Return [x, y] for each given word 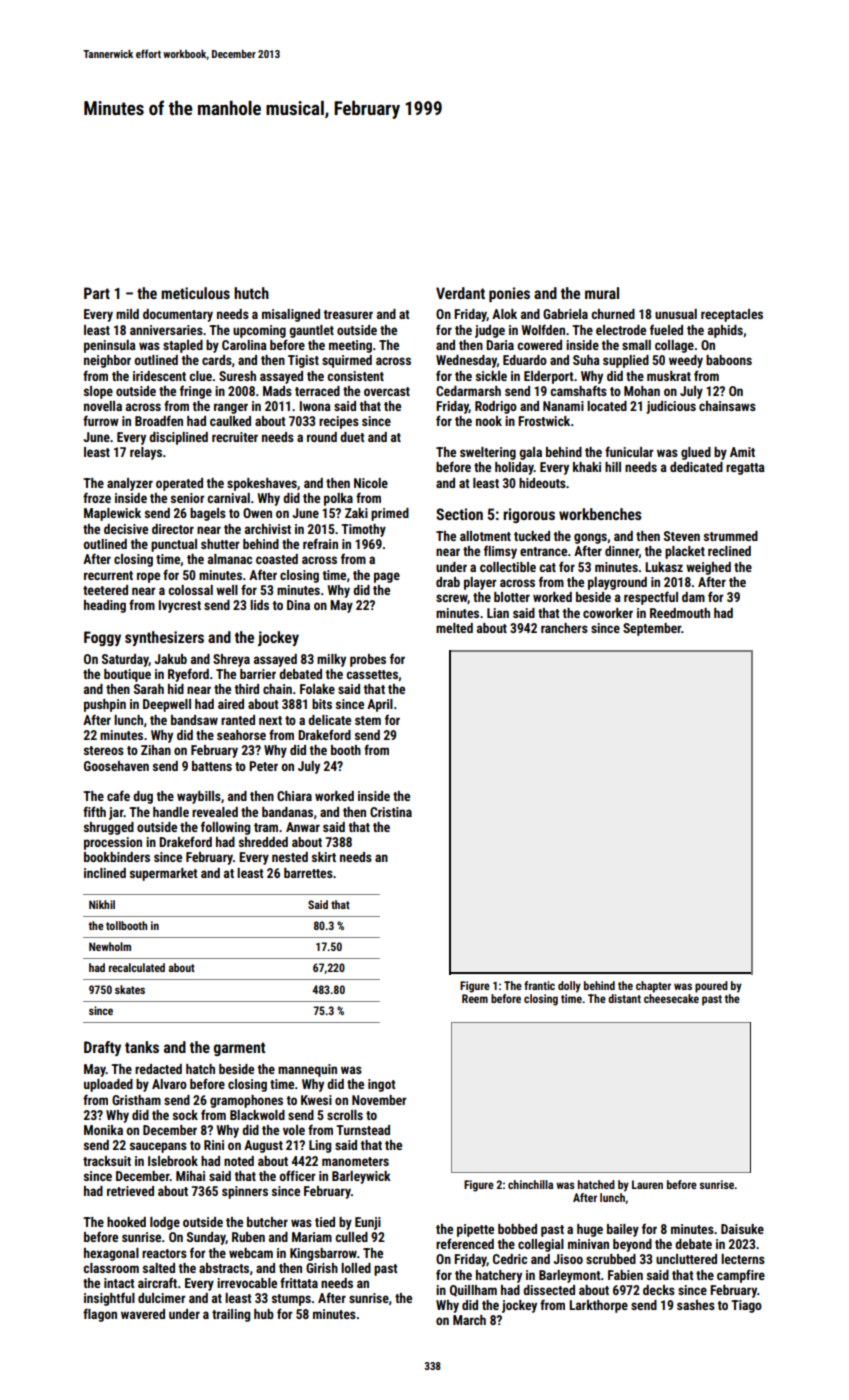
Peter [263, 766]
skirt [324, 857]
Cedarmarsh [468, 391]
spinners [245, 1192]
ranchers [564, 628]
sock [185, 1115]
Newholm [110, 946]
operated [179, 484]
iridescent [159, 376]
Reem [475, 998]
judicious [671, 407]
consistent [355, 376]
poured [711, 987]
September [652, 629]
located [607, 406]
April [380, 705]
